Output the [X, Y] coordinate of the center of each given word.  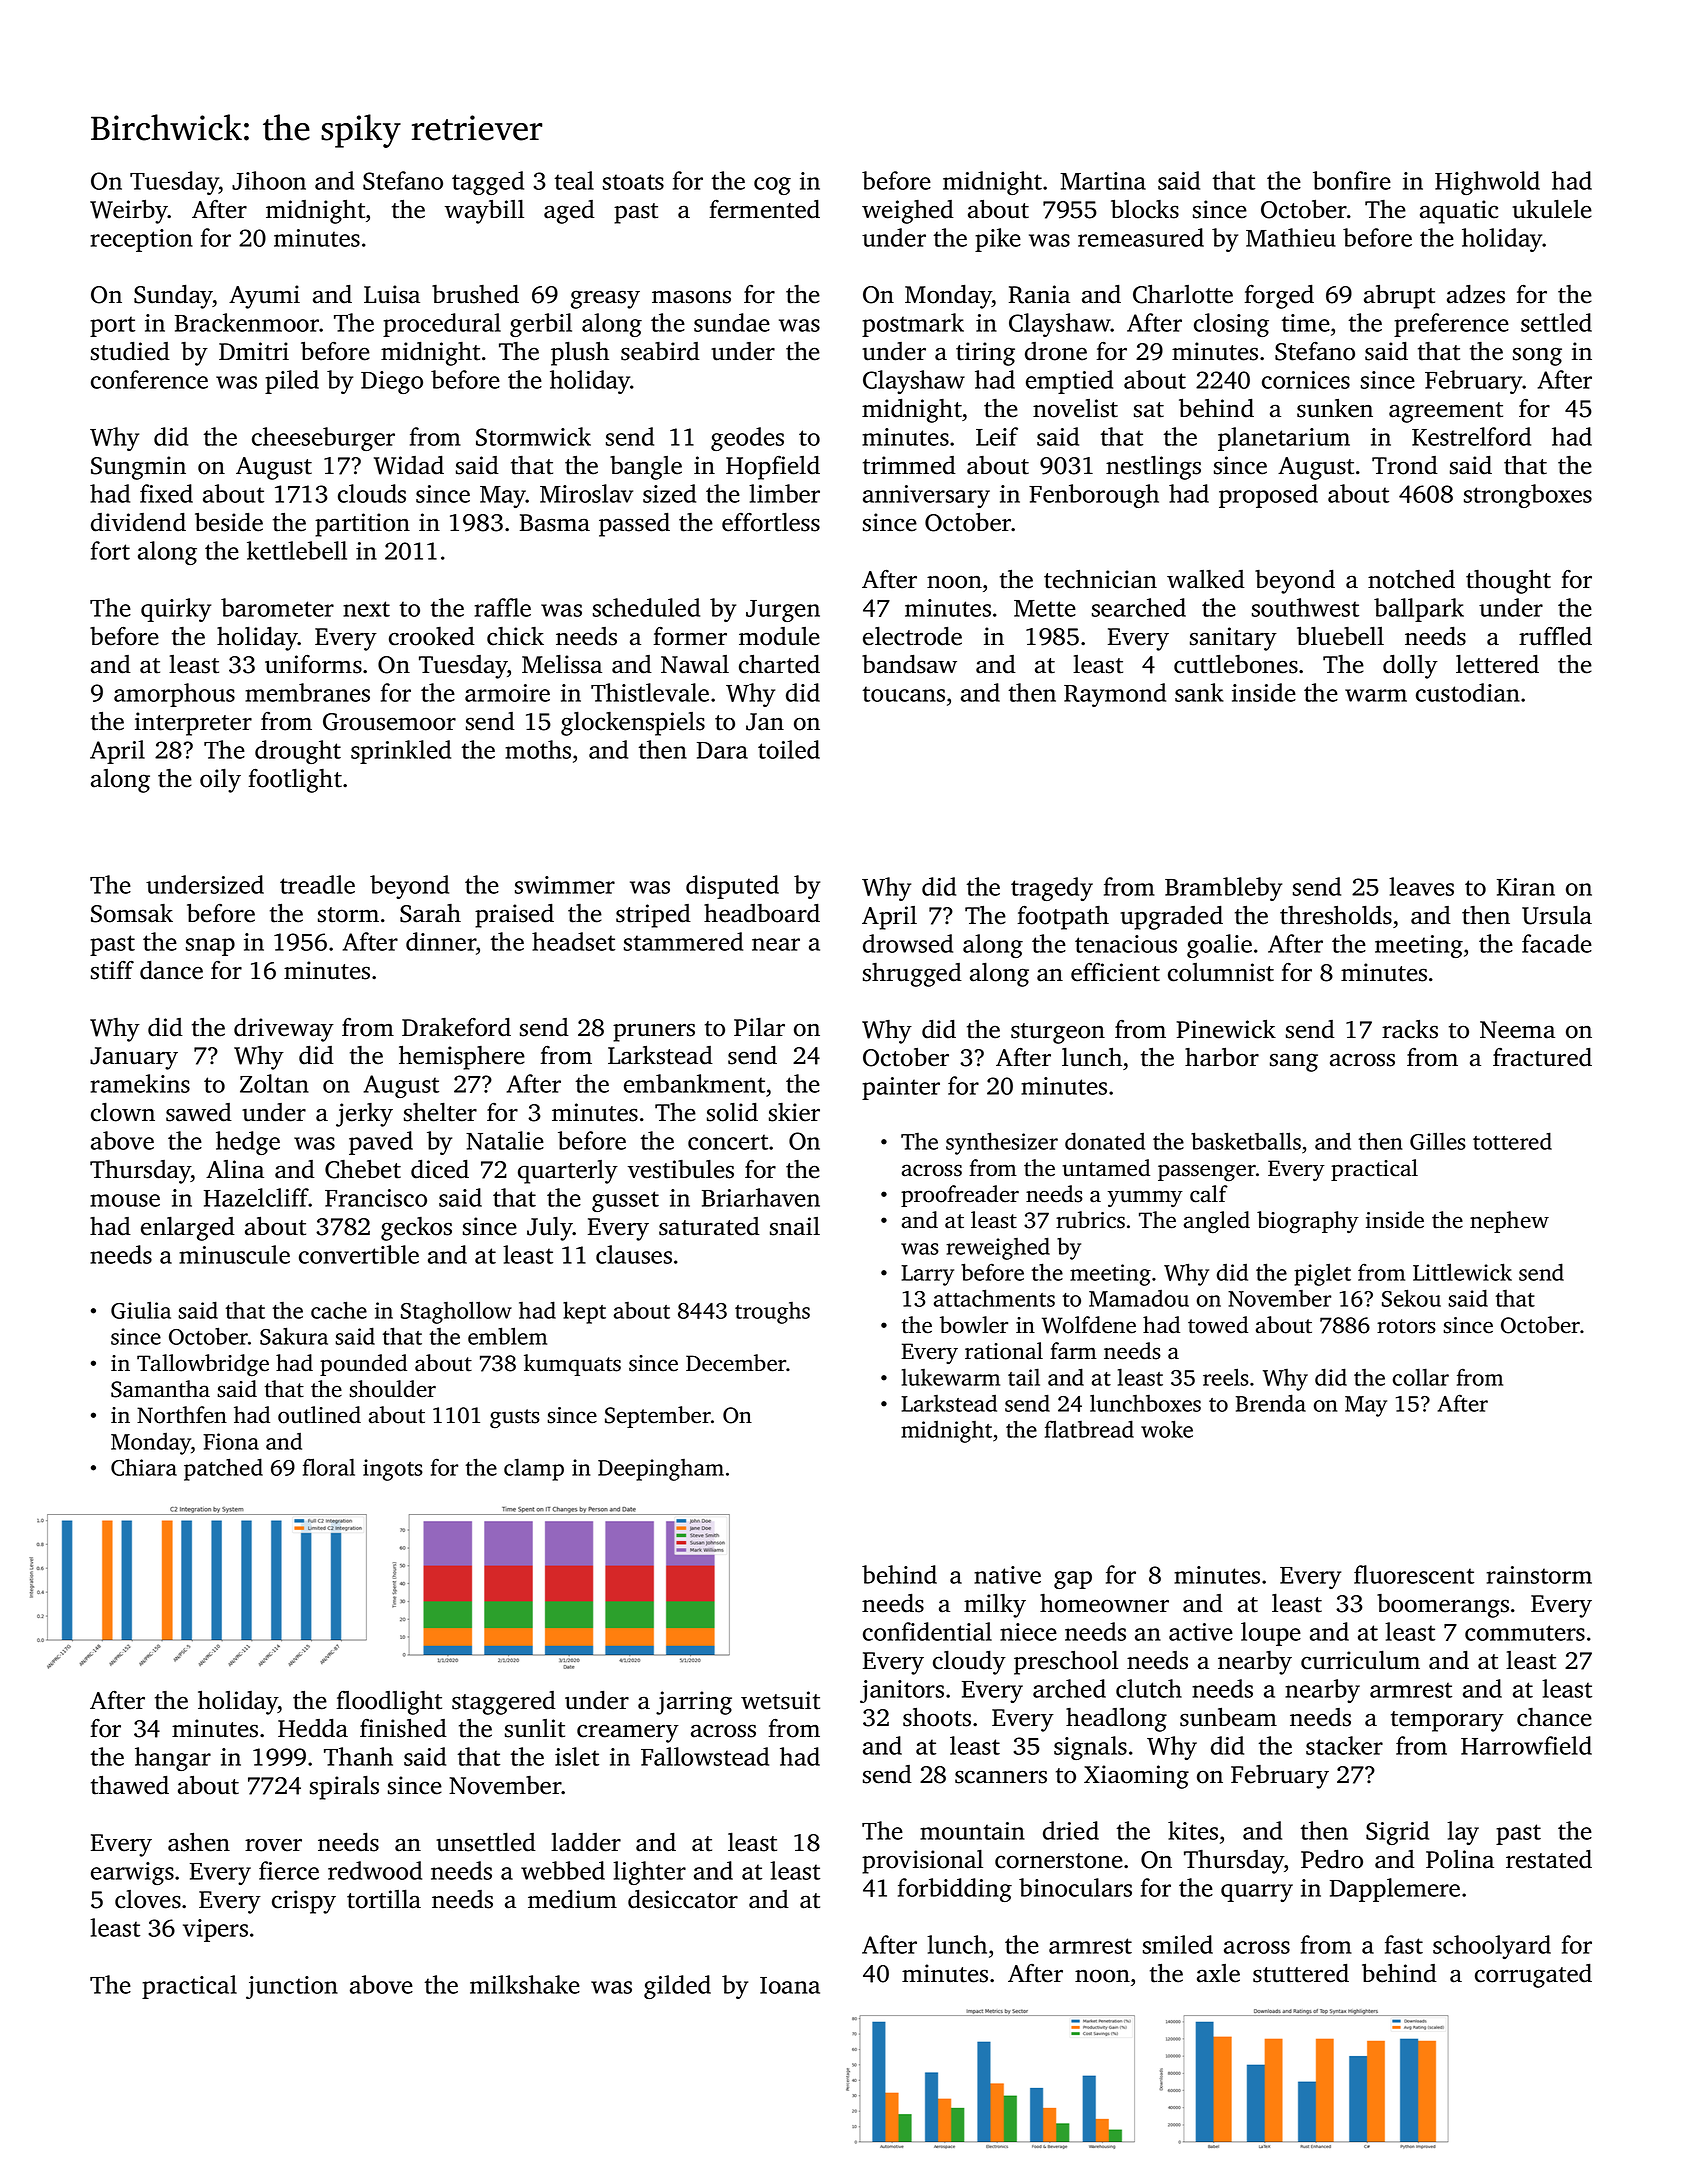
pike [998, 240]
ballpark [1419, 610]
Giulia [141, 1310]
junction [292, 1987]
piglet [1322, 1274]
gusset [625, 1201]
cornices [1306, 380]
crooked [432, 636]
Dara [722, 750]
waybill [484, 211]
